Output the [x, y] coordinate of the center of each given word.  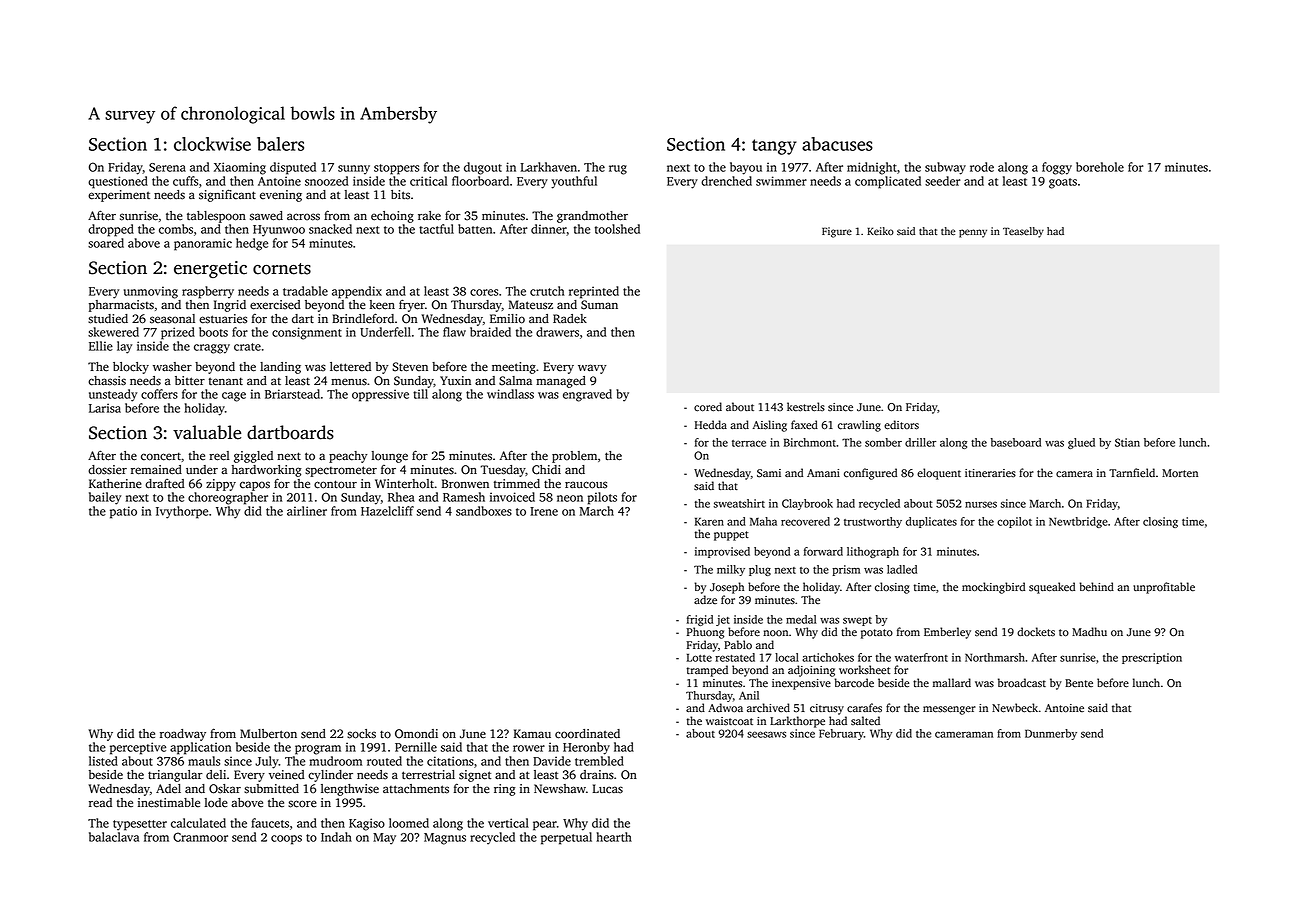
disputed [293, 168]
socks [361, 734]
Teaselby [1023, 232]
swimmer [781, 181]
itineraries [990, 473]
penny [973, 233]
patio [123, 512]
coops [286, 840]
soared [106, 243]
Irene [544, 511]
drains [597, 775]
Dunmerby [1051, 734]
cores [484, 292]
